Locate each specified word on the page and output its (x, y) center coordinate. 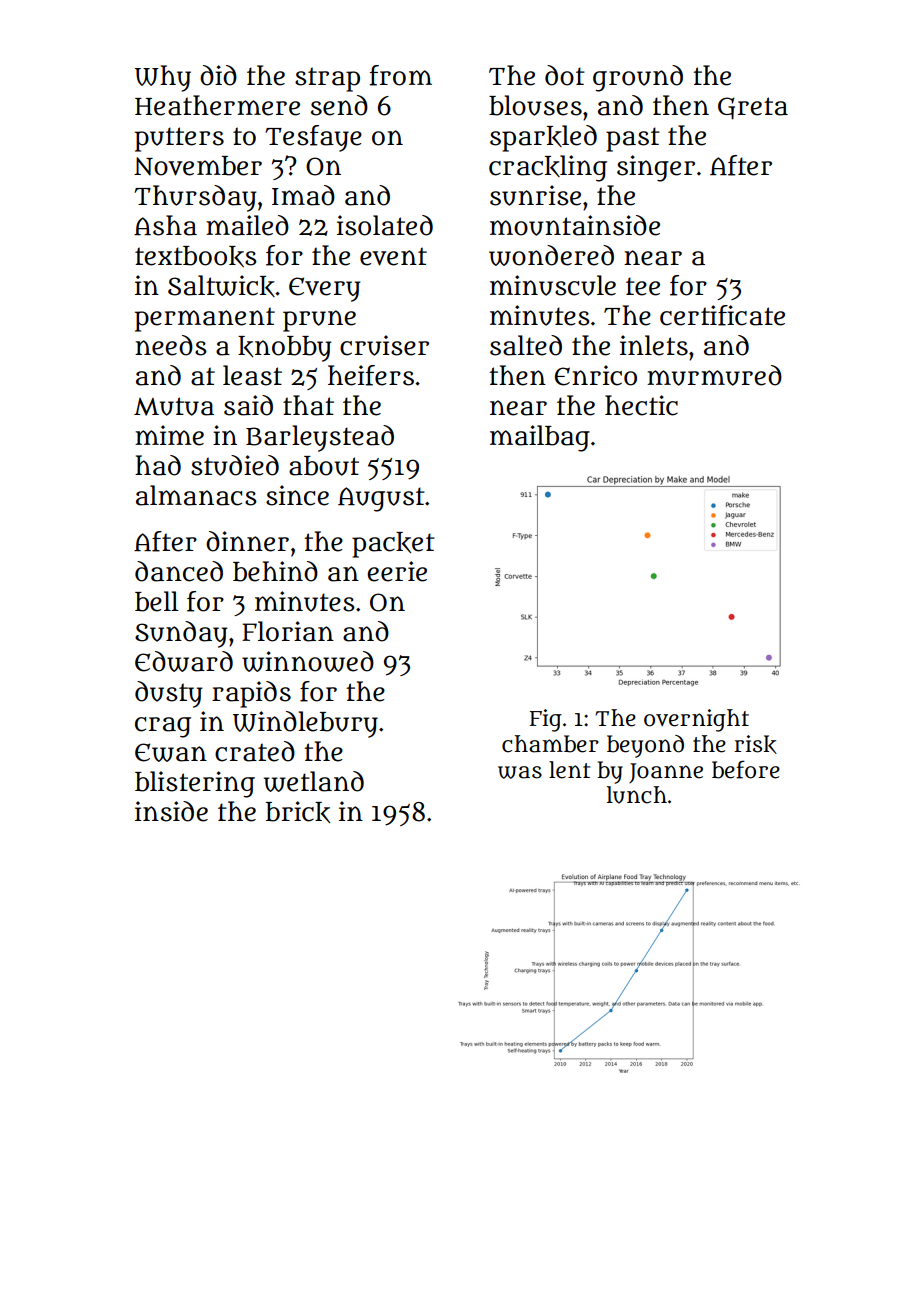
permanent (205, 319)
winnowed (308, 661)
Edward (184, 661)
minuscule (553, 285)
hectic (641, 405)
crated (255, 751)
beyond (645, 746)
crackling (548, 168)
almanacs (196, 495)
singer (656, 168)
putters (179, 139)
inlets (654, 345)
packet (393, 545)
